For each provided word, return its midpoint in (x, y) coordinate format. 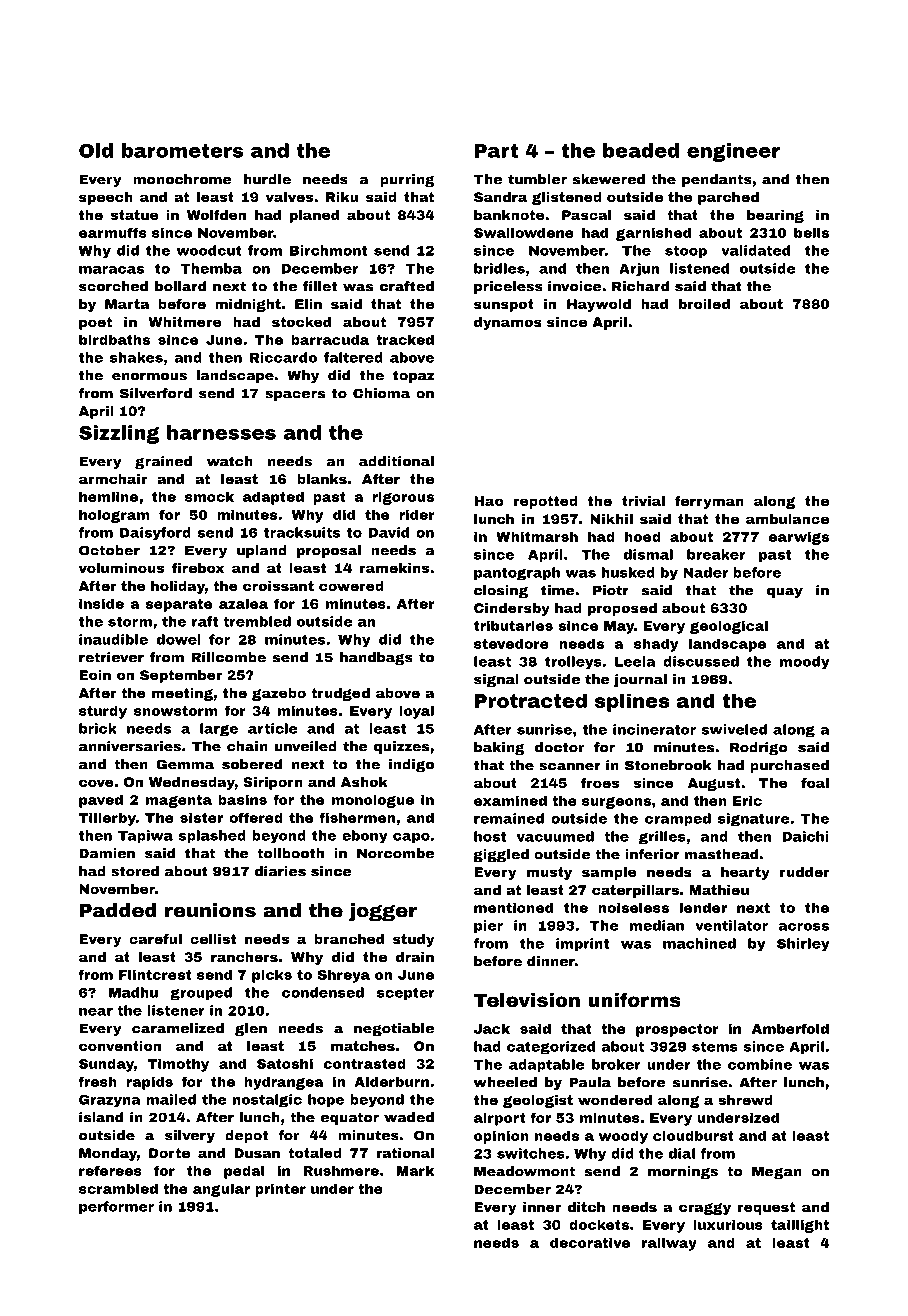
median (657, 925)
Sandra (500, 197)
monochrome (182, 179)
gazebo (279, 694)
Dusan (257, 1153)
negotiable (394, 1029)
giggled (501, 855)
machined (699, 943)
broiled (704, 304)
